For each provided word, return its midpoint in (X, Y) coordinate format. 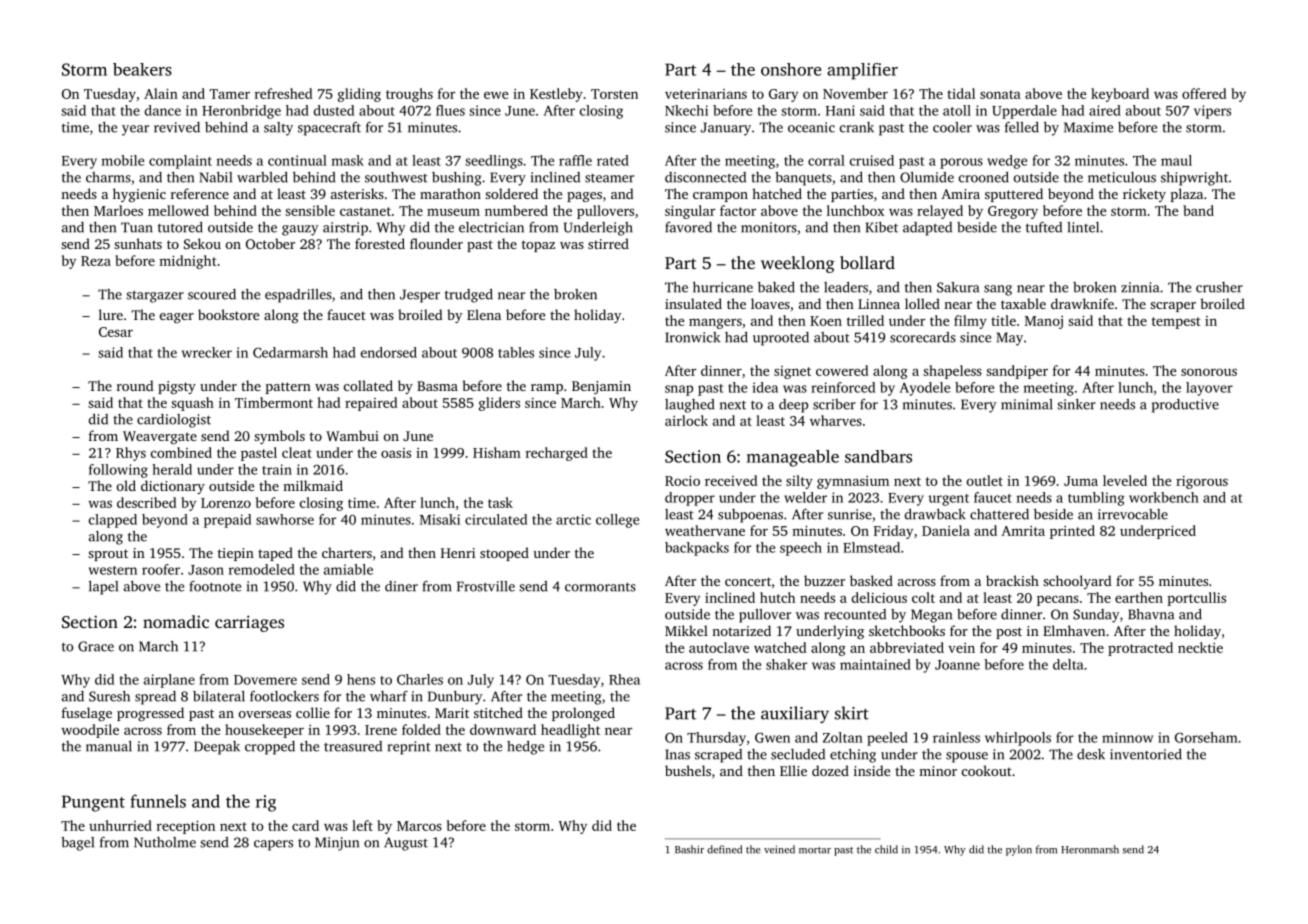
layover (1209, 389)
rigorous (1202, 482)
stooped (504, 554)
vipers (1212, 112)
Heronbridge (241, 112)
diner (401, 586)
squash (192, 404)
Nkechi (686, 110)
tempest (1176, 323)
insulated (693, 303)
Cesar (116, 332)
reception (186, 827)
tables (516, 352)
